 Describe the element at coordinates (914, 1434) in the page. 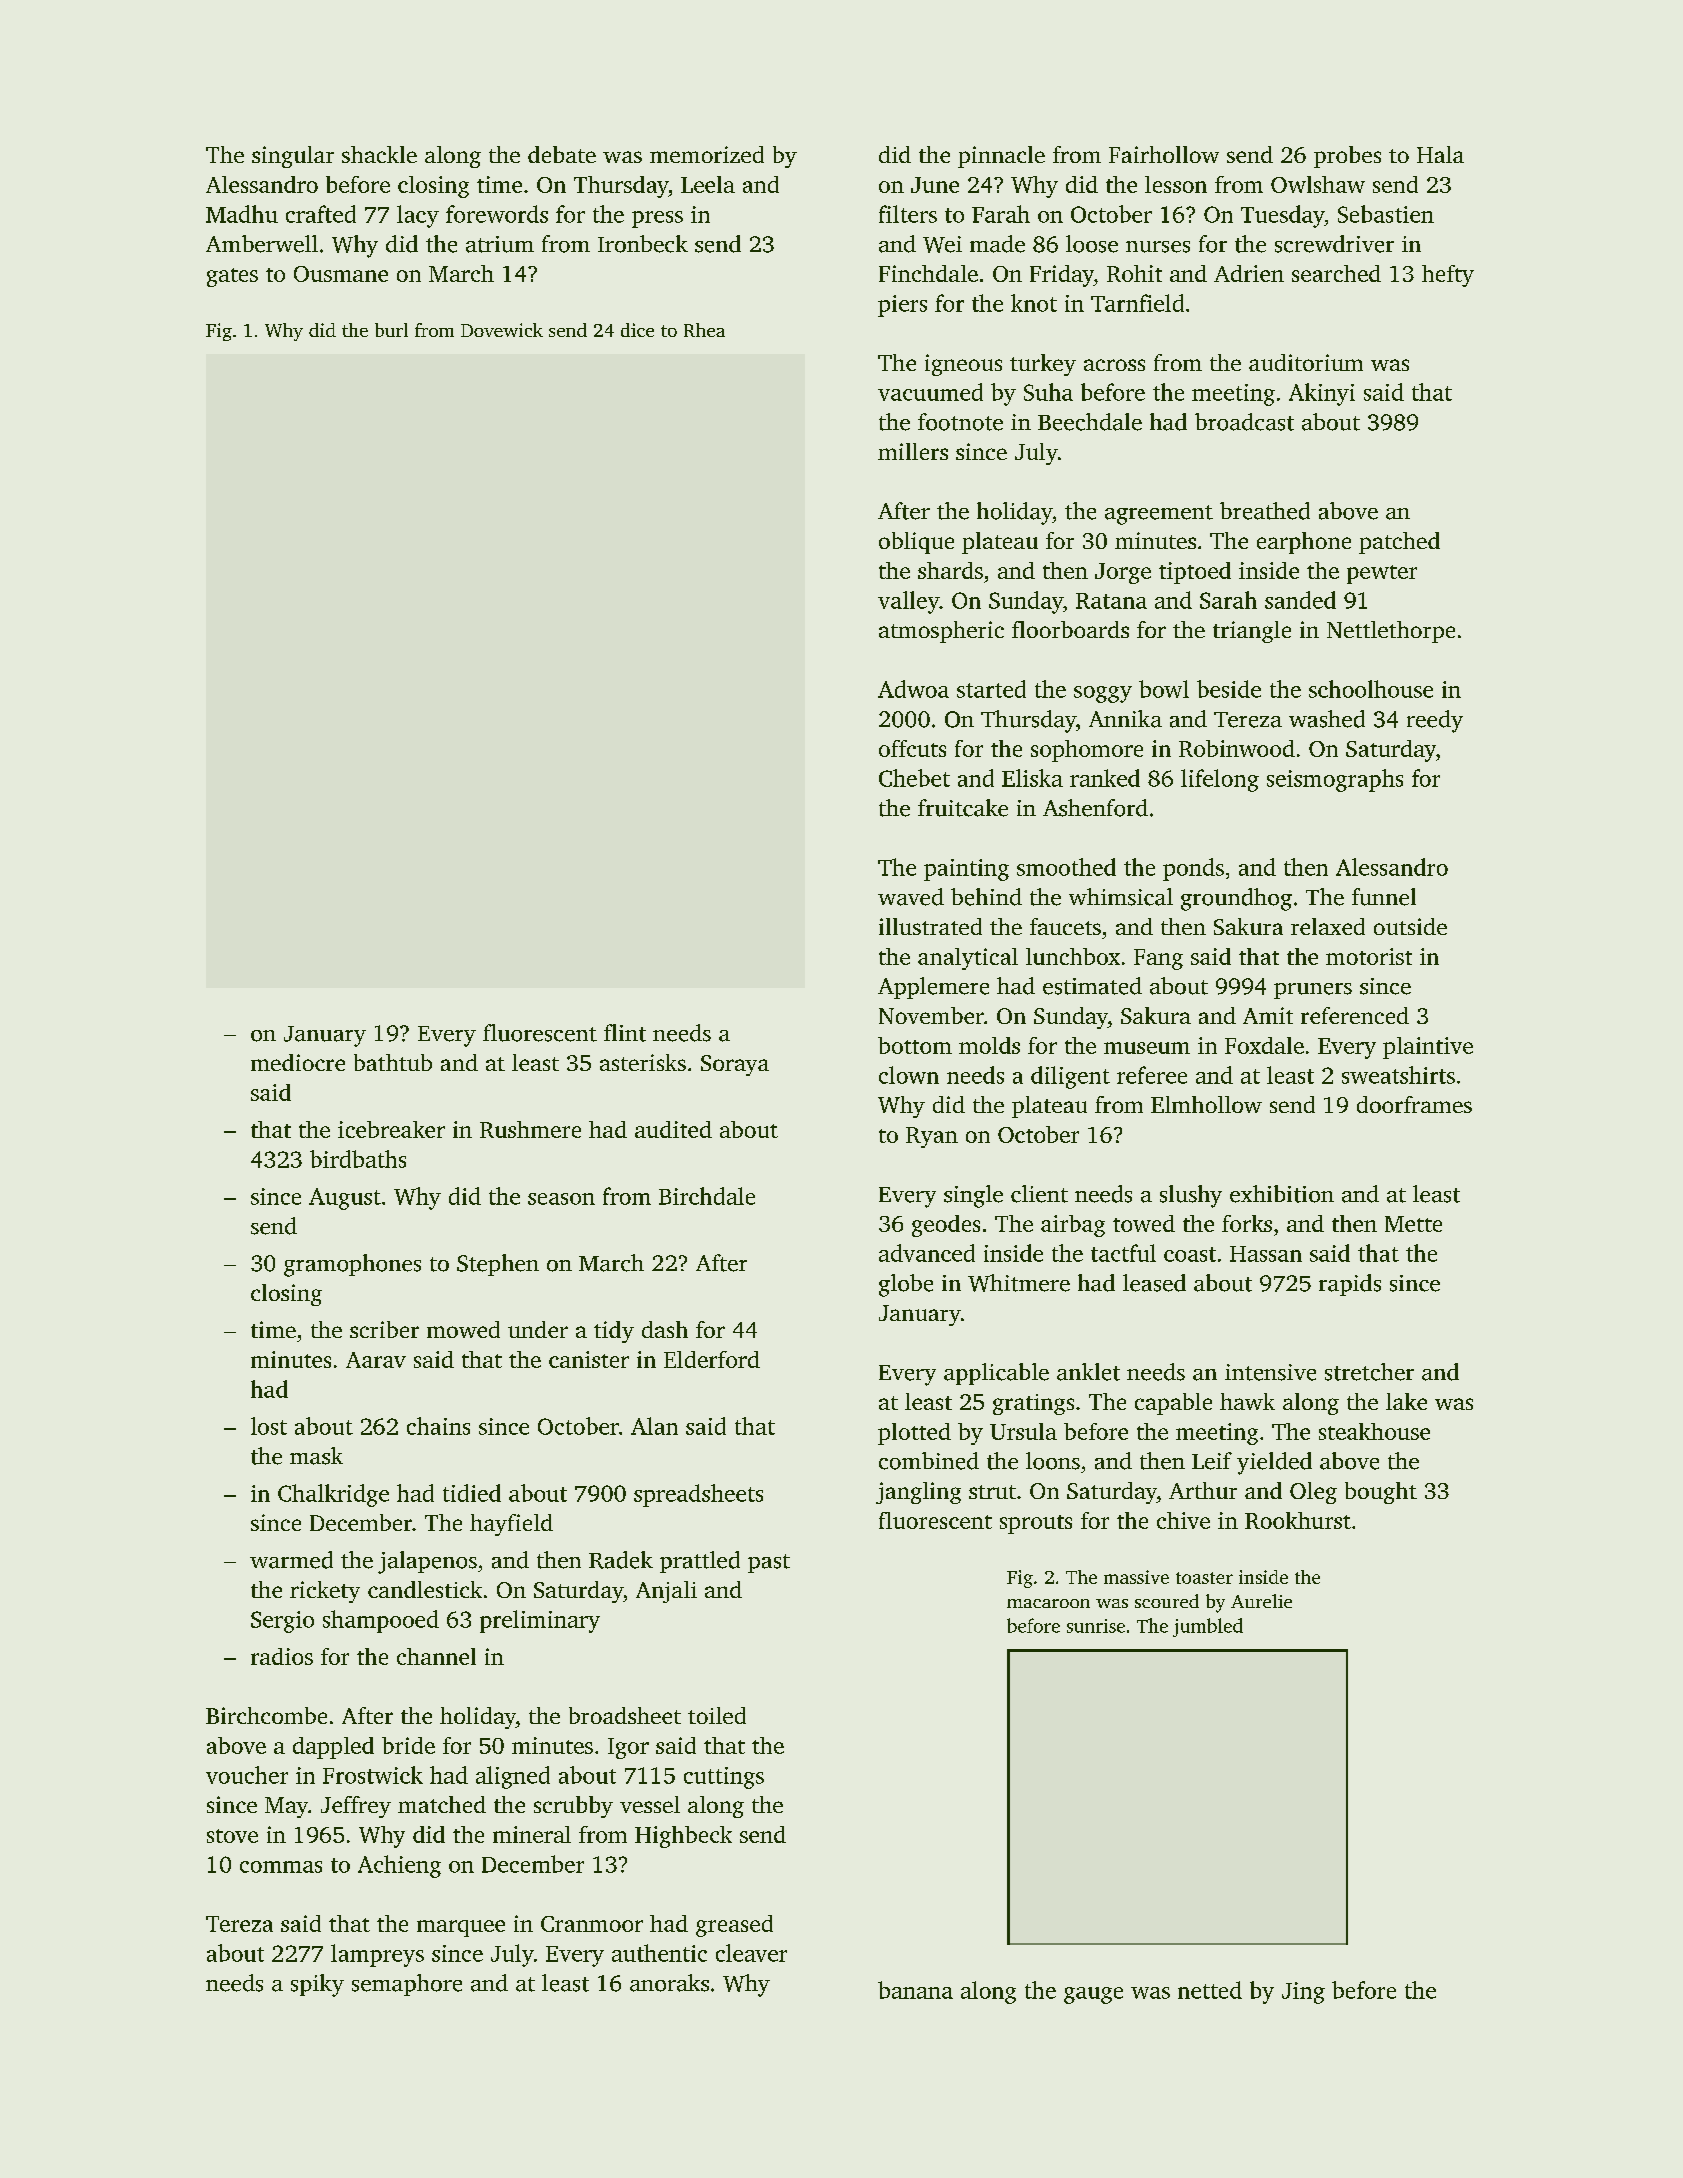

I see `plotted` at that location.
